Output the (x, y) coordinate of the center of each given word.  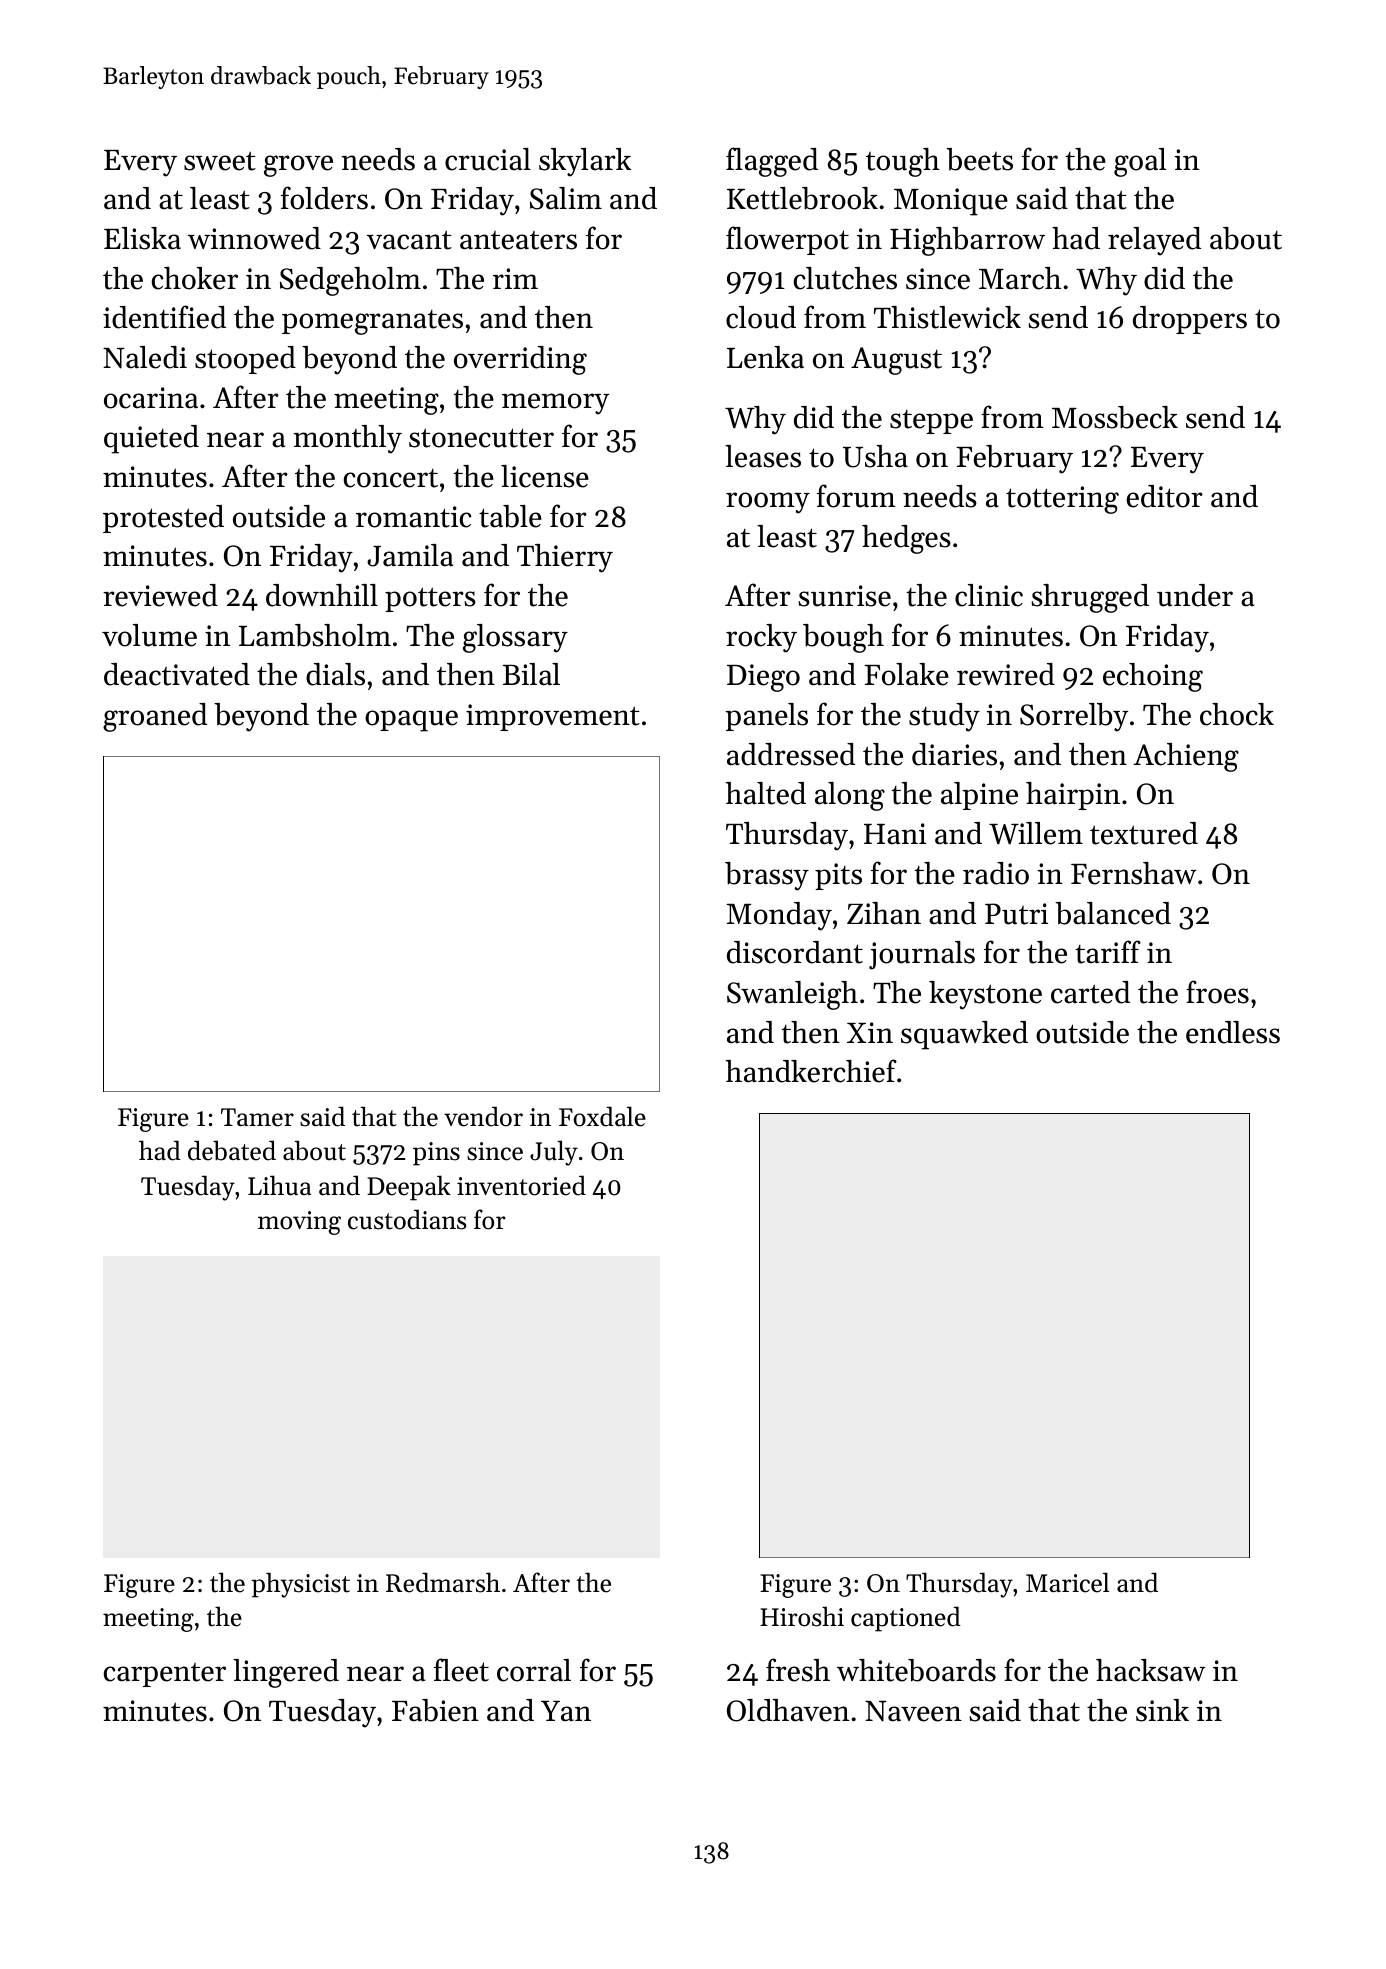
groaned (155, 717)
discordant (795, 952)
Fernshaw (1133, 873)
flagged (772, 162)
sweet (220, 161)
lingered (286, 1673)
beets (979, 159)
